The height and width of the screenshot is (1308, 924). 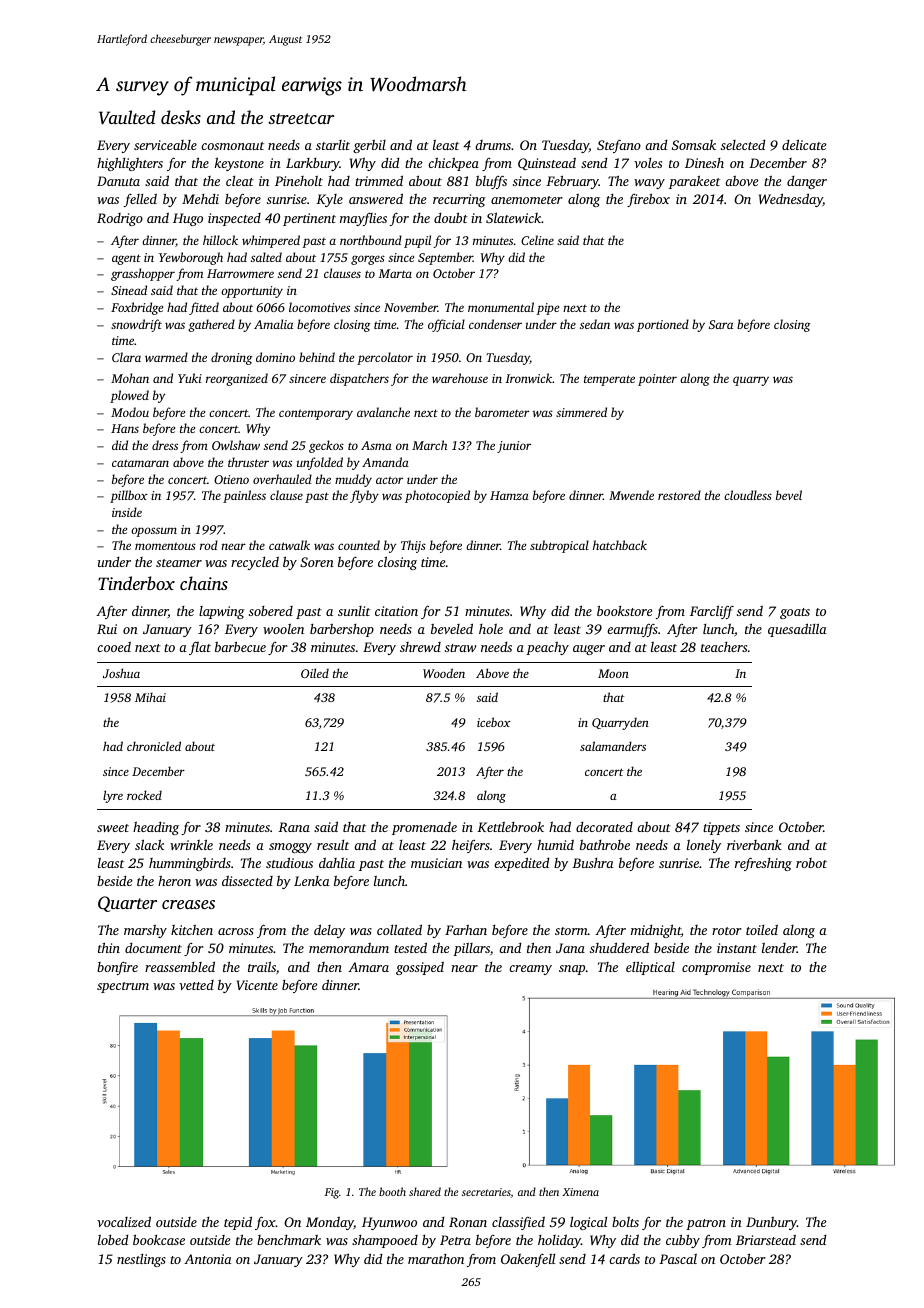 What do you see at coordinates (123, 987) in the screenshot?
I see `spectrum` at bounding box center [123, 987].
